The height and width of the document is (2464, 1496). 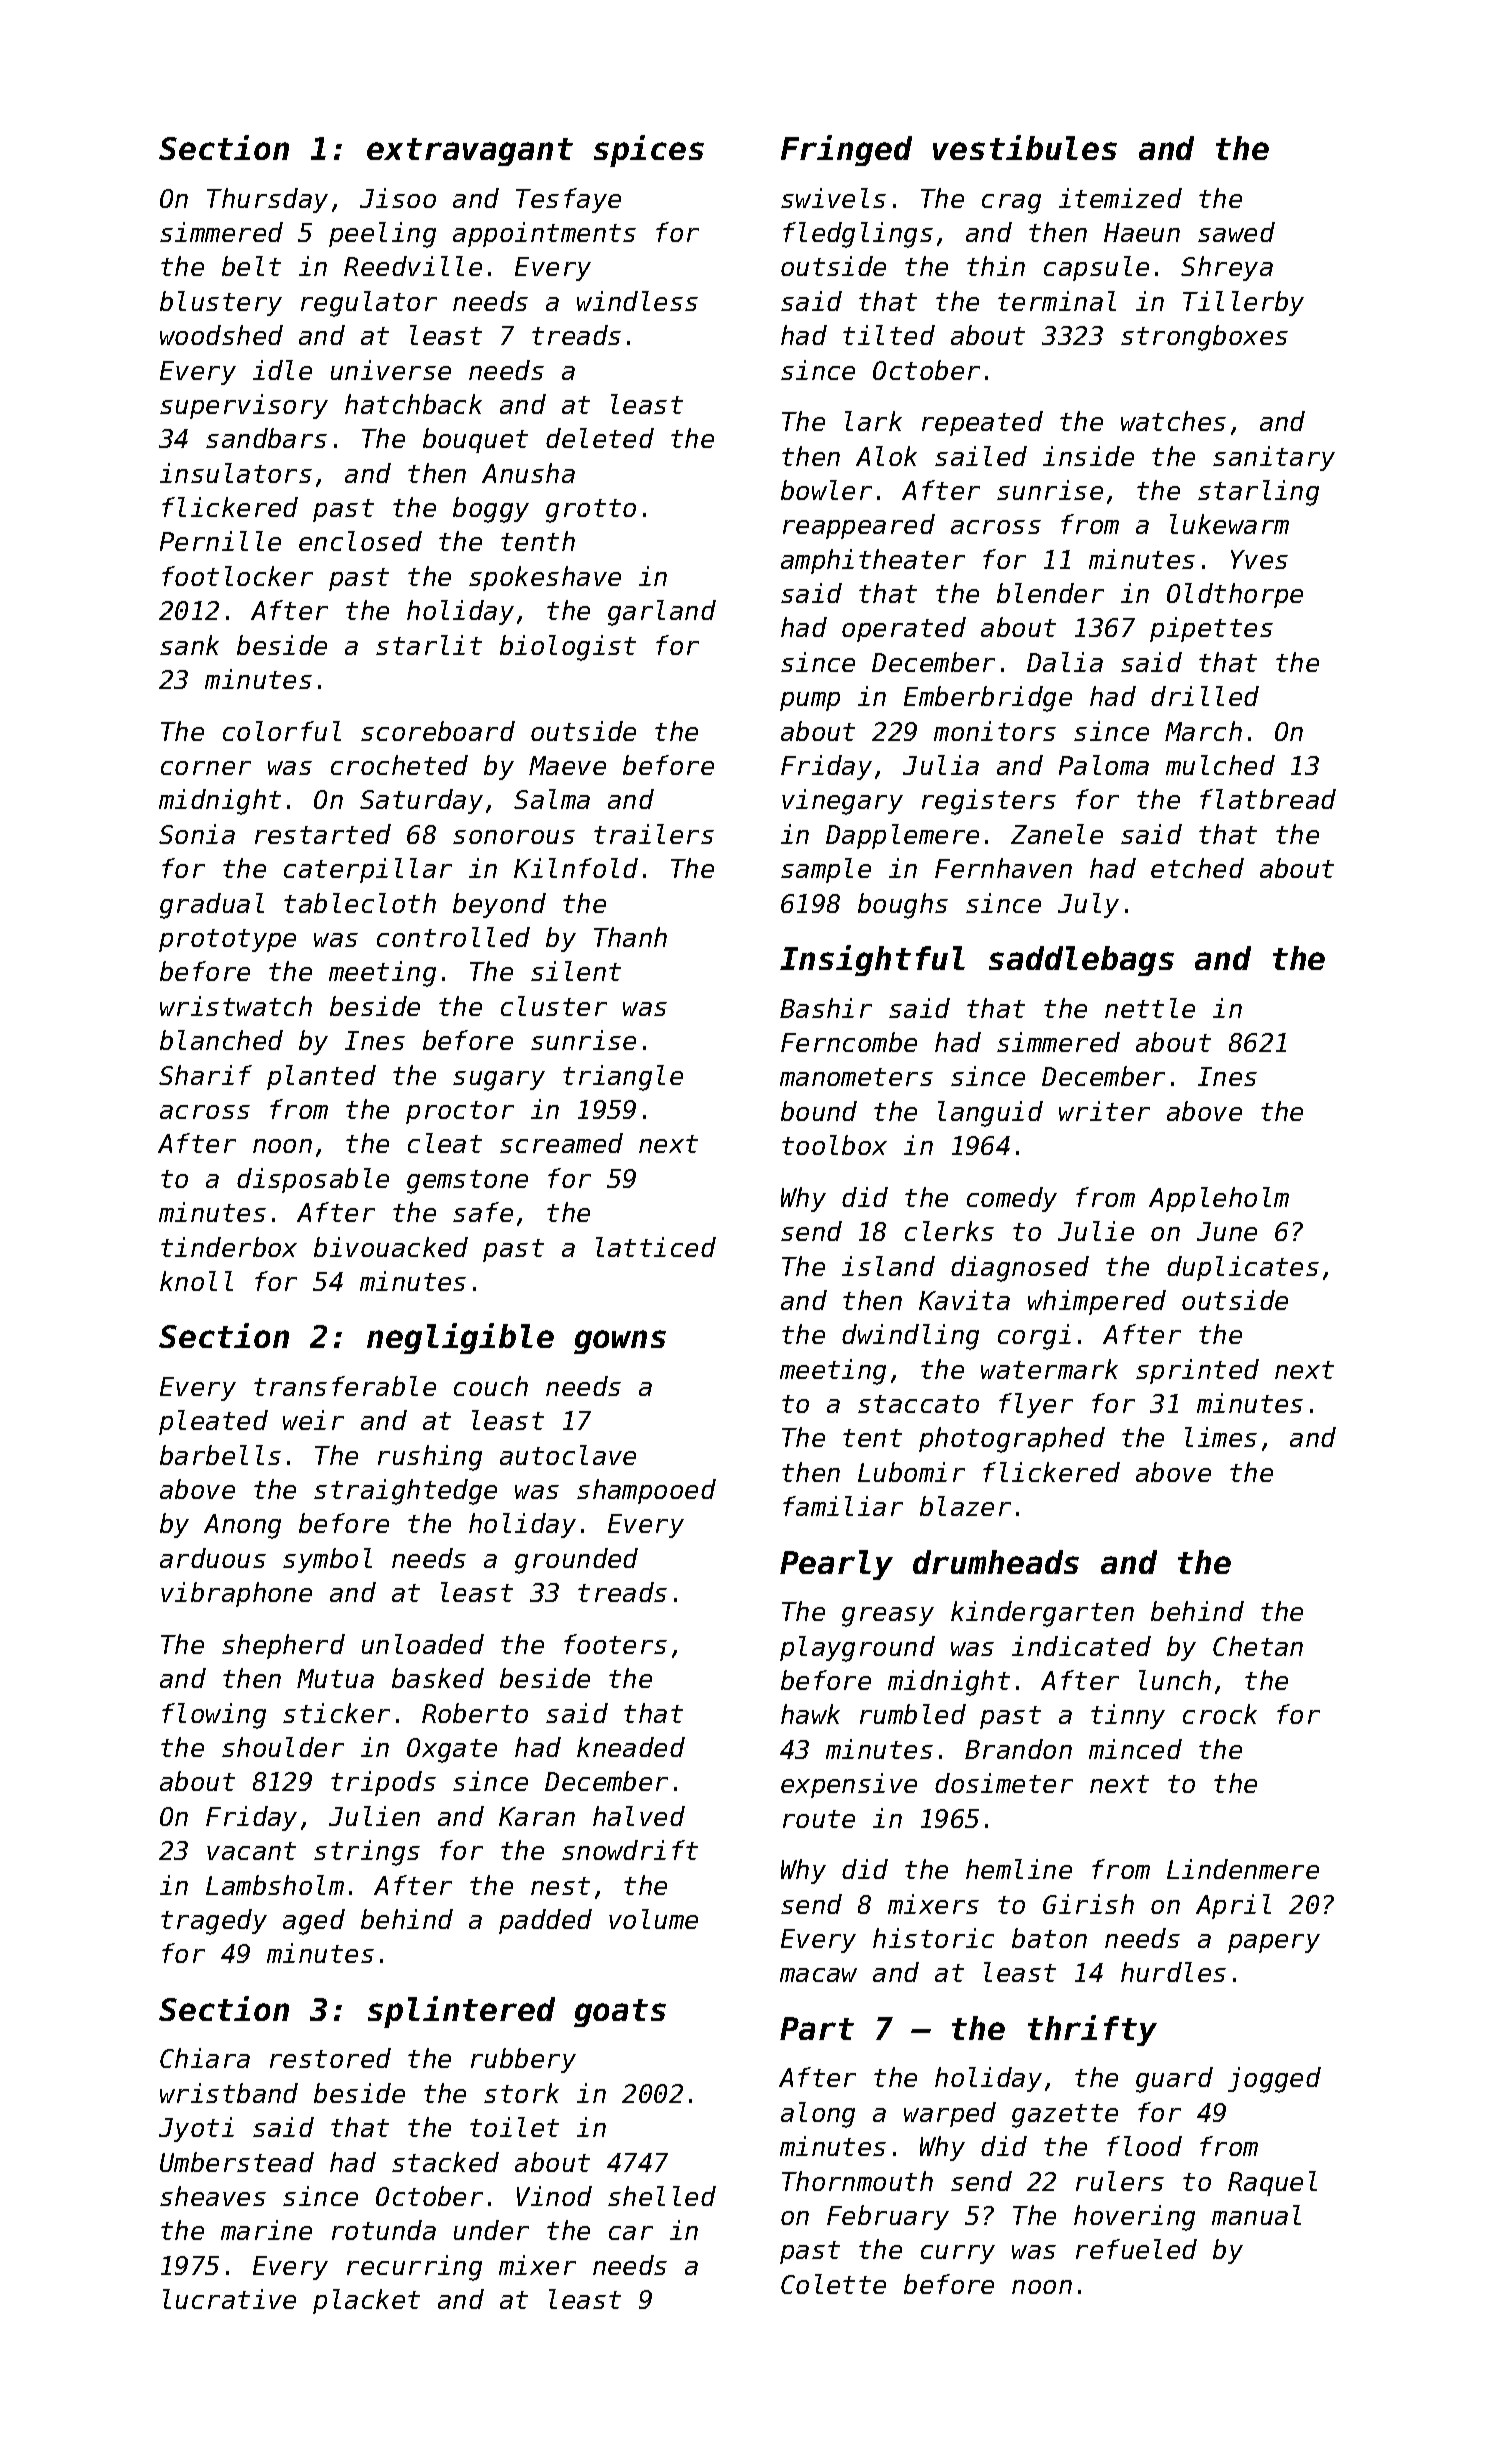 What do you see at coordinates (1081, 961) in the document?
I see `saddlebags` at bounding box center [1081, 961].
